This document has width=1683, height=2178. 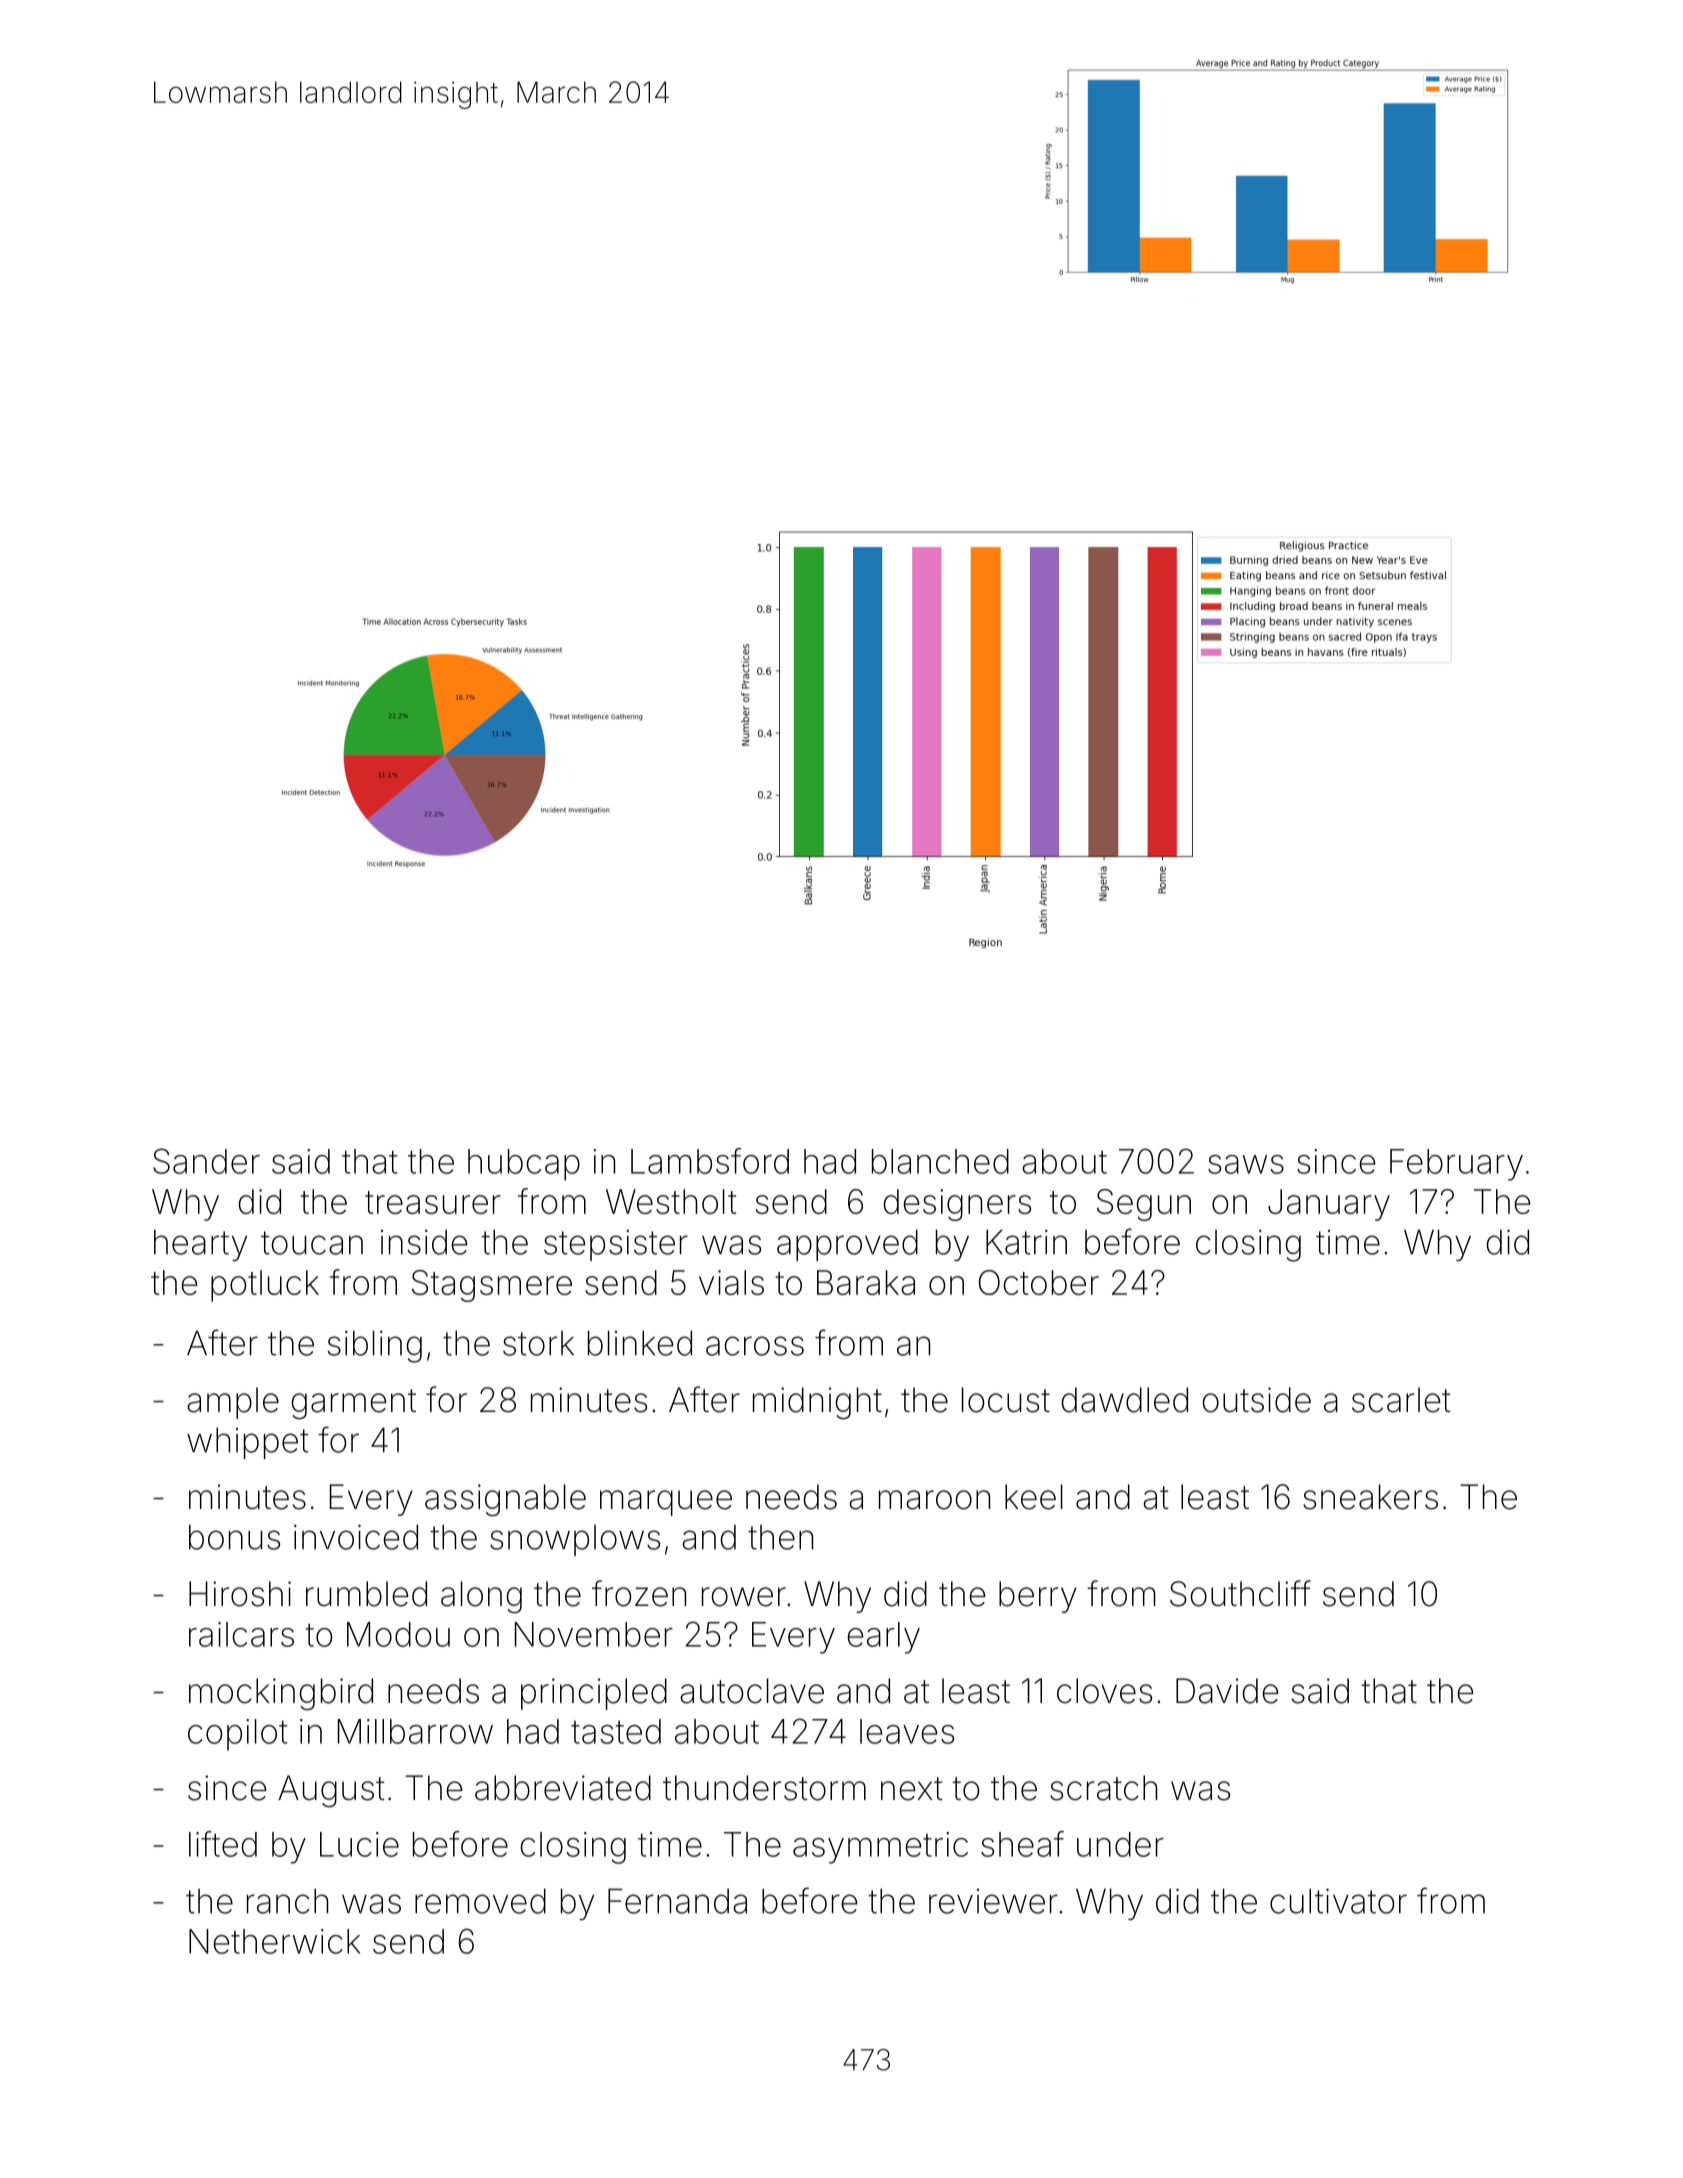 What do you see at coordinates (1026, 1242) in the document?
I see `Katrin` at bounding box center [1026, 1242].
